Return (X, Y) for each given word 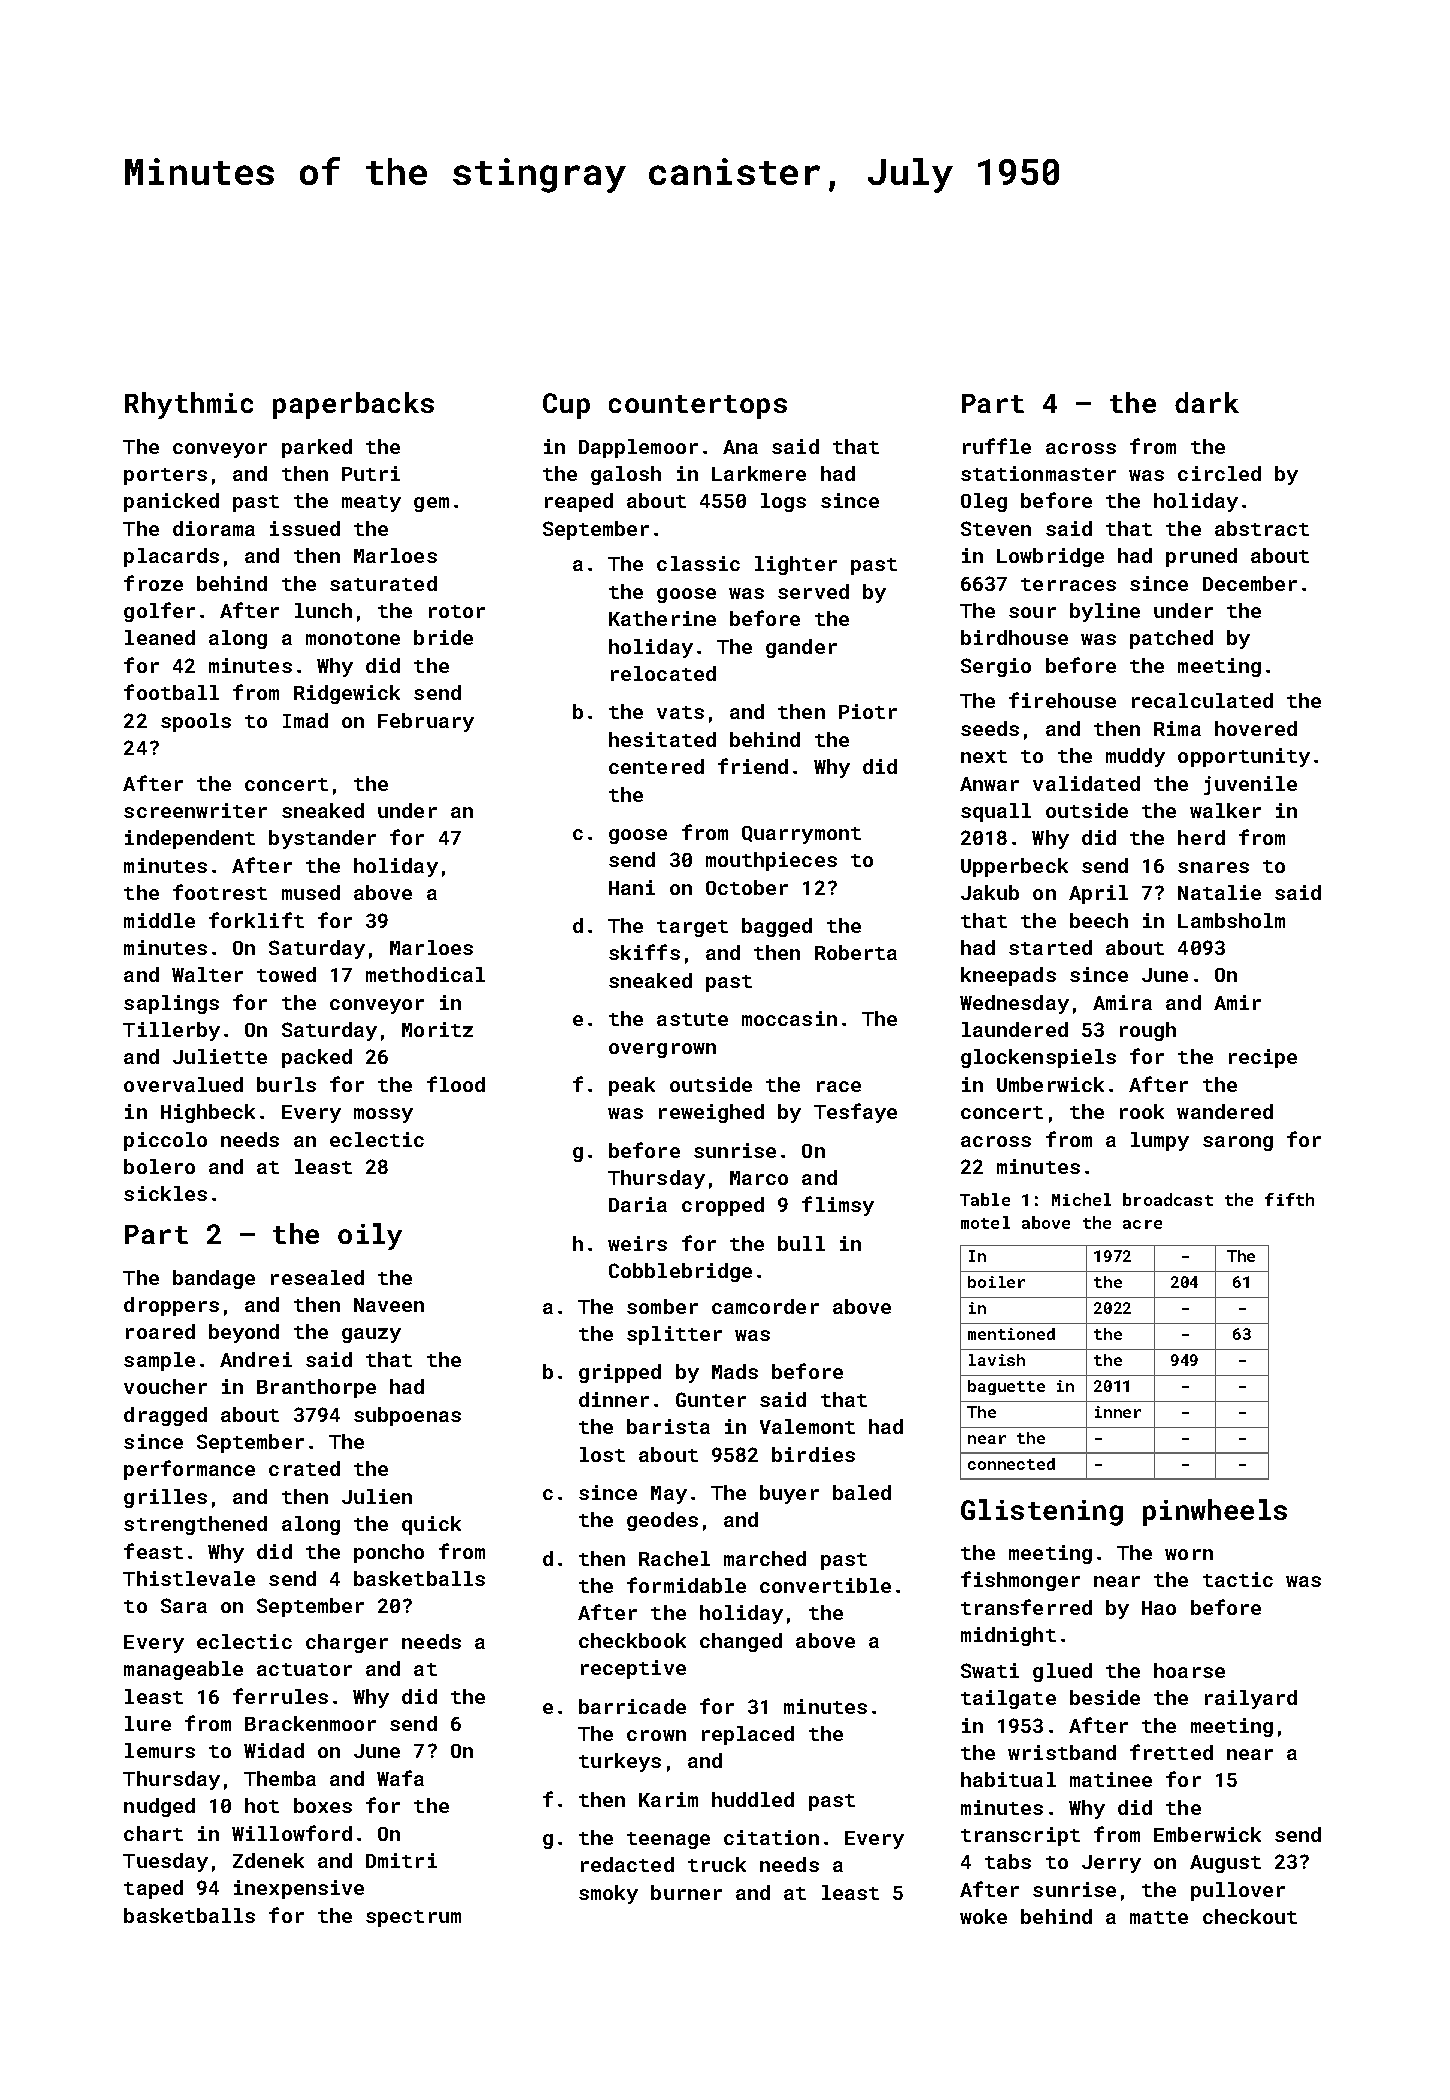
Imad (305, 720)
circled (1219, 473)
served (813, 591)
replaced (748, 1735)
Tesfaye (855, 1113)
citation (771, 1837)
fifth (1289, 1199)
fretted (1171, 1752)
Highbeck (208, 1113)
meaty (371, 503)
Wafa (400, 1778)
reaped (579, 502)
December (1250, 583)
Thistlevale (189, 1578)
